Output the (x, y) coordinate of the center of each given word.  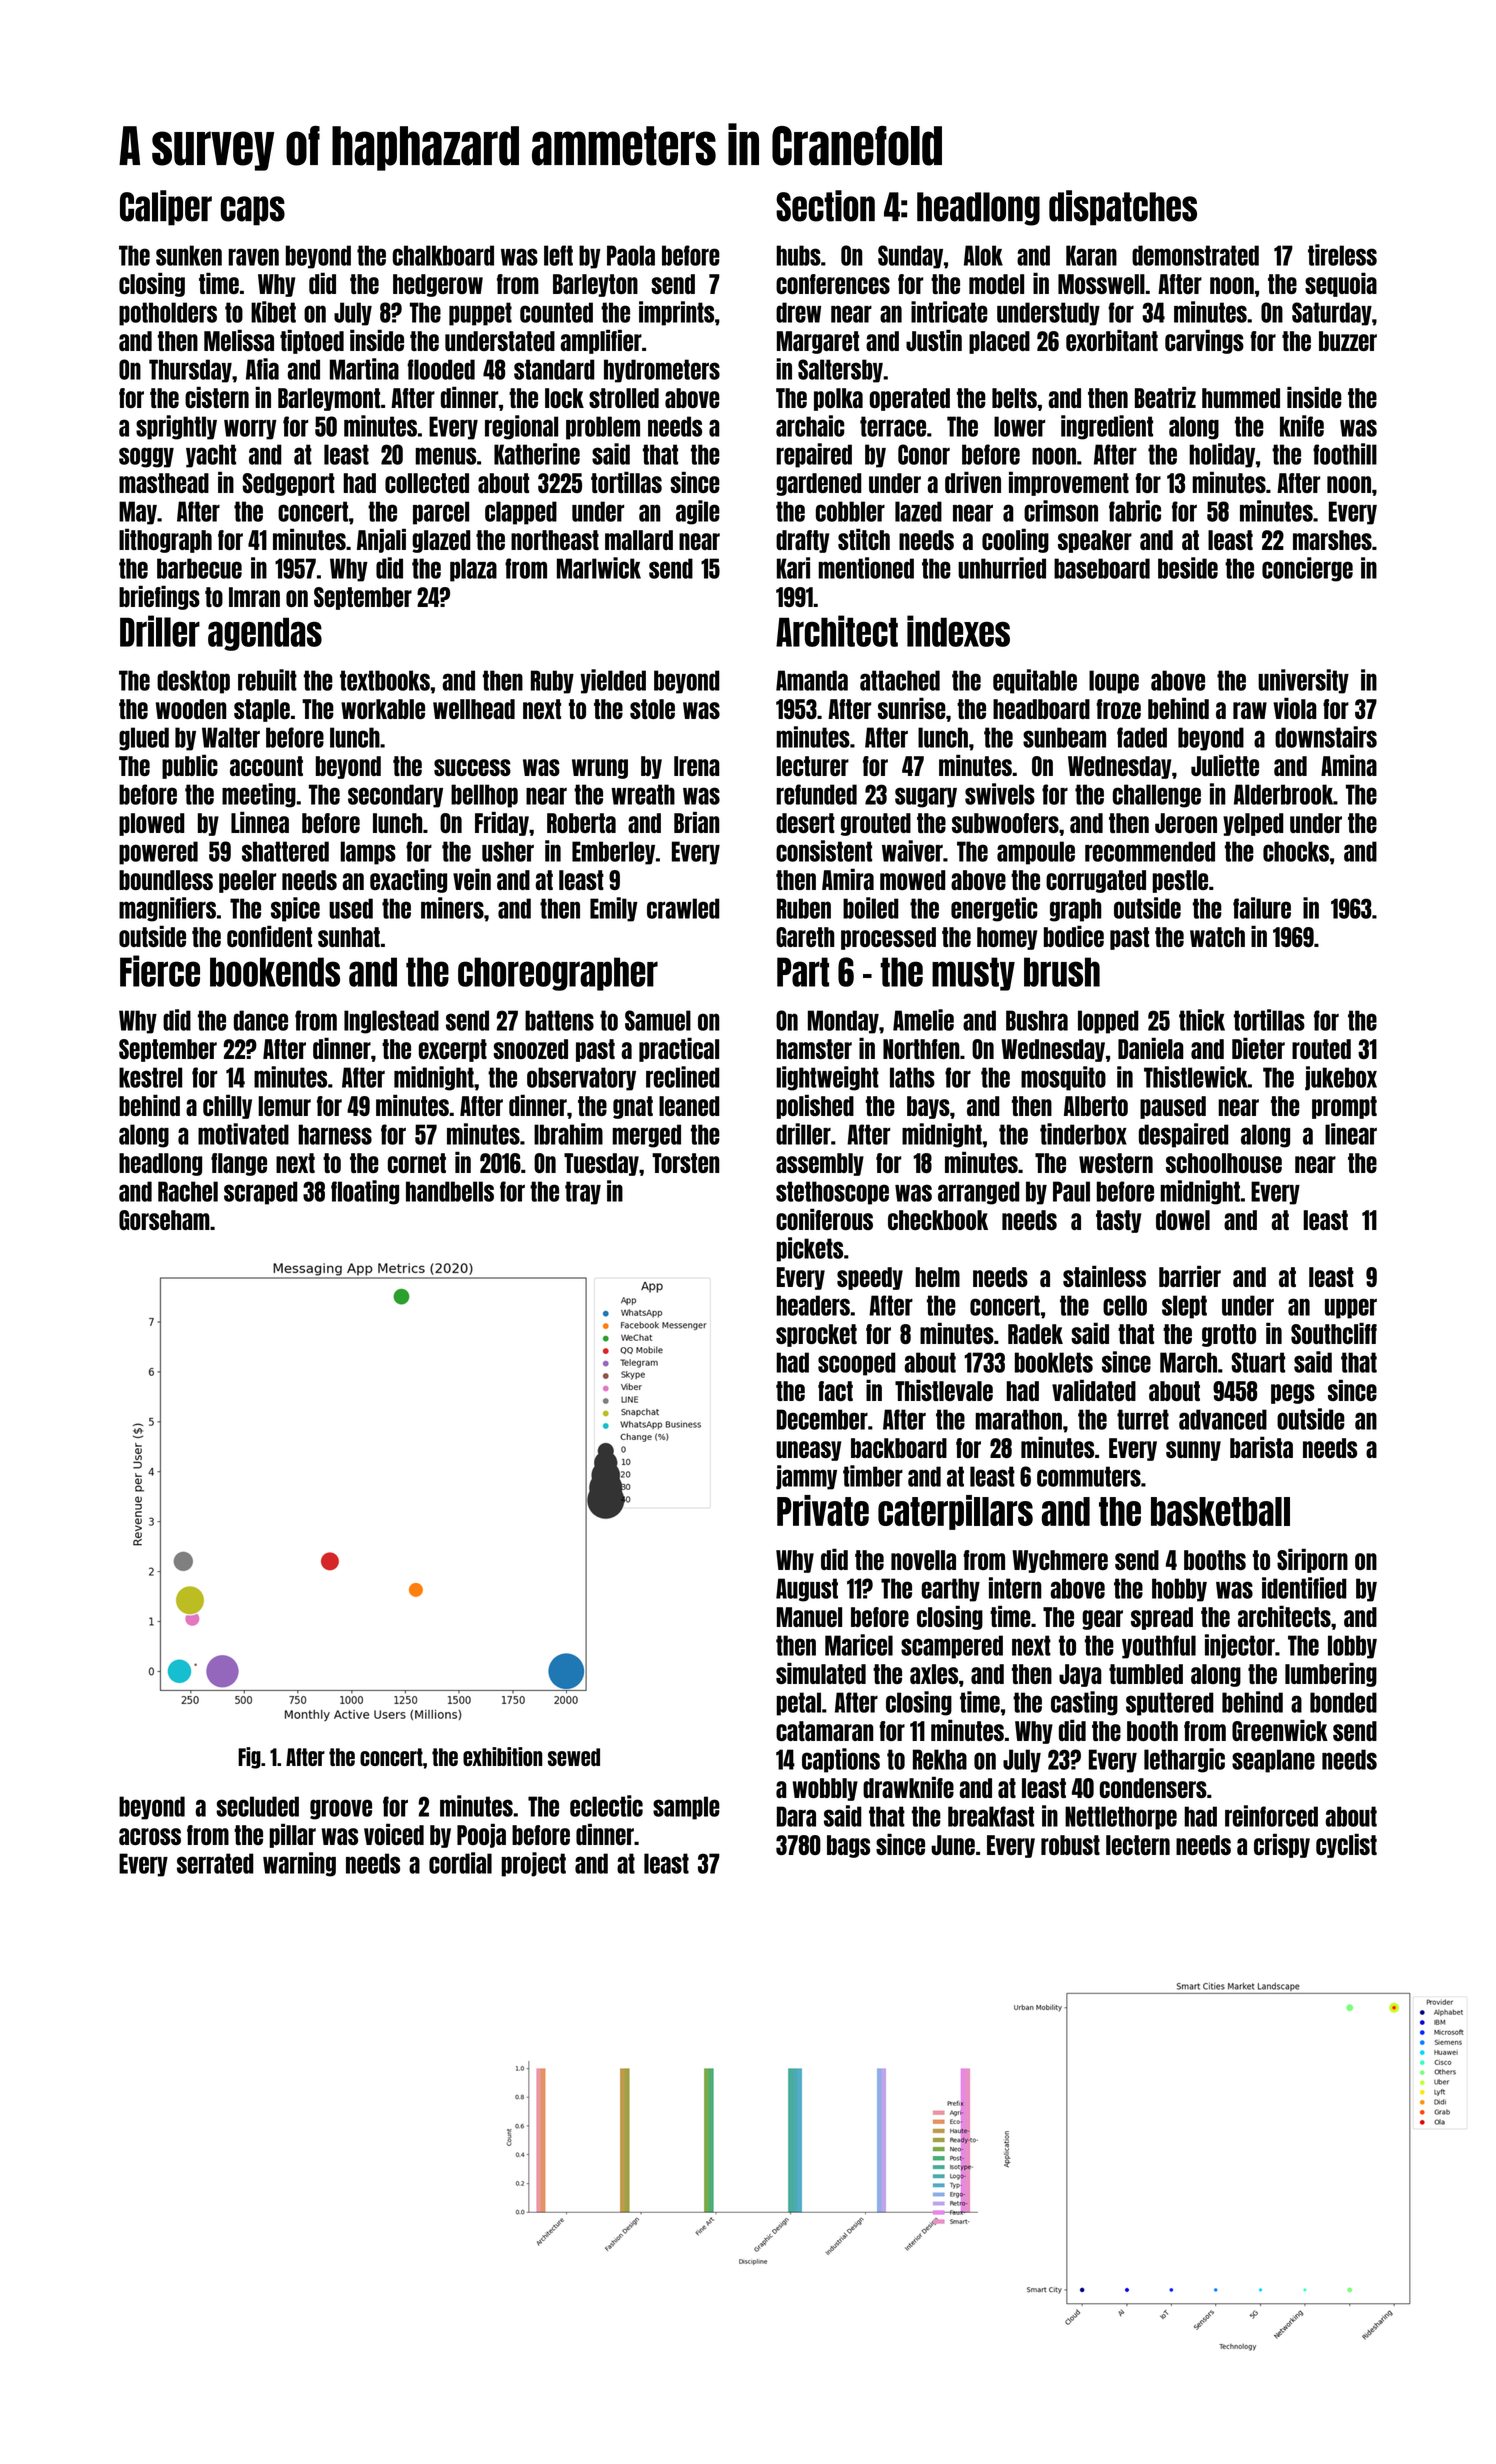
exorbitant (1112, 340)
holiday (1222, 455)
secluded (257, 1806)
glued (144, 739)
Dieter (1258, 1048)
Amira (848, 879)
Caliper (166, 208)
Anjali (381, 540)
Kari (793, 568)
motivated (243, 1134)
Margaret (818, 342)
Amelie (923, 1020)
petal (798, 1704)
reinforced (1271, 1816)
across (150, 1836)
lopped (1108, 1022)
